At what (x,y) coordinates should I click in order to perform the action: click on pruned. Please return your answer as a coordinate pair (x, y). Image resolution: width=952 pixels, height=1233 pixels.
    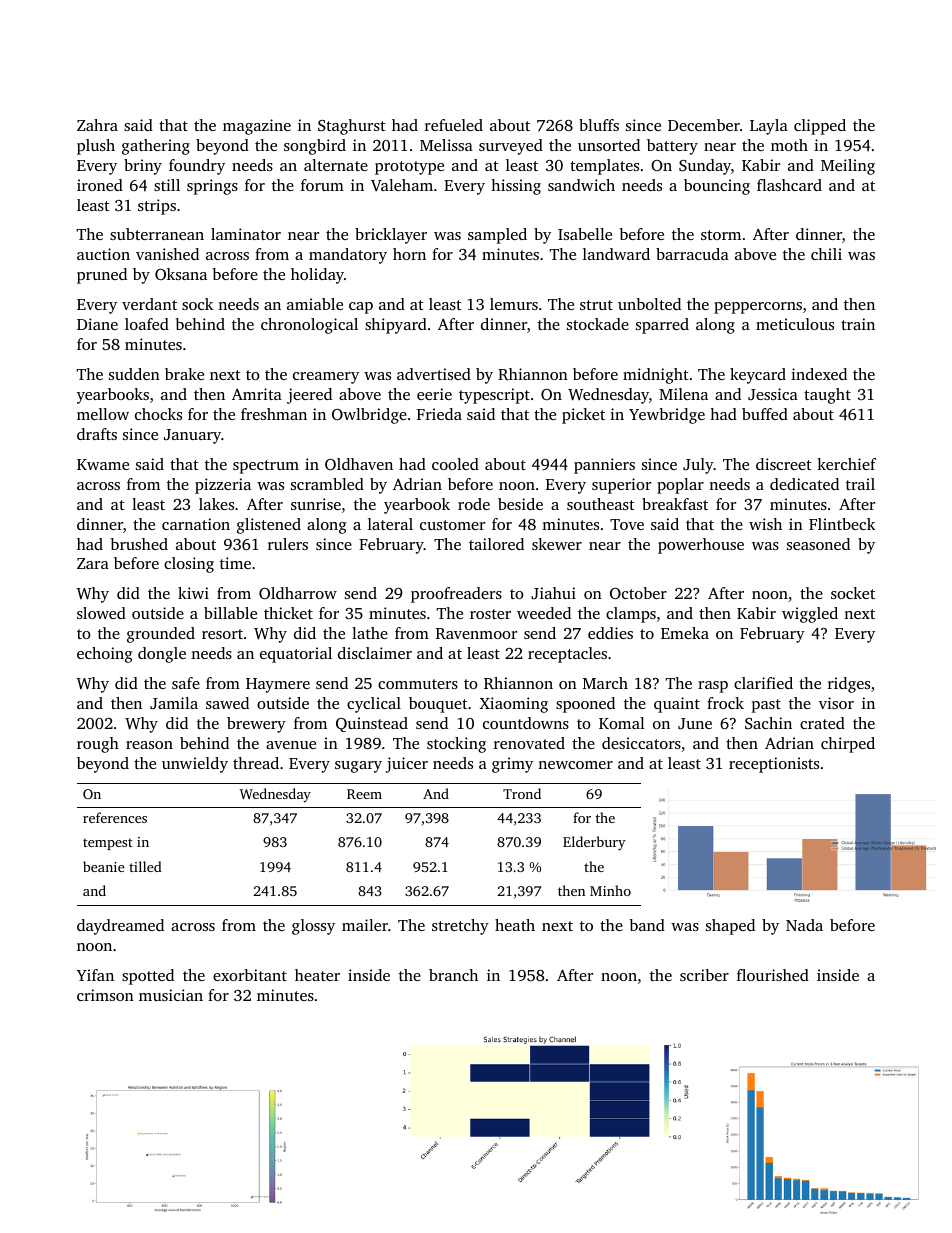
    Looking at the image, I should click on (102, 276).
